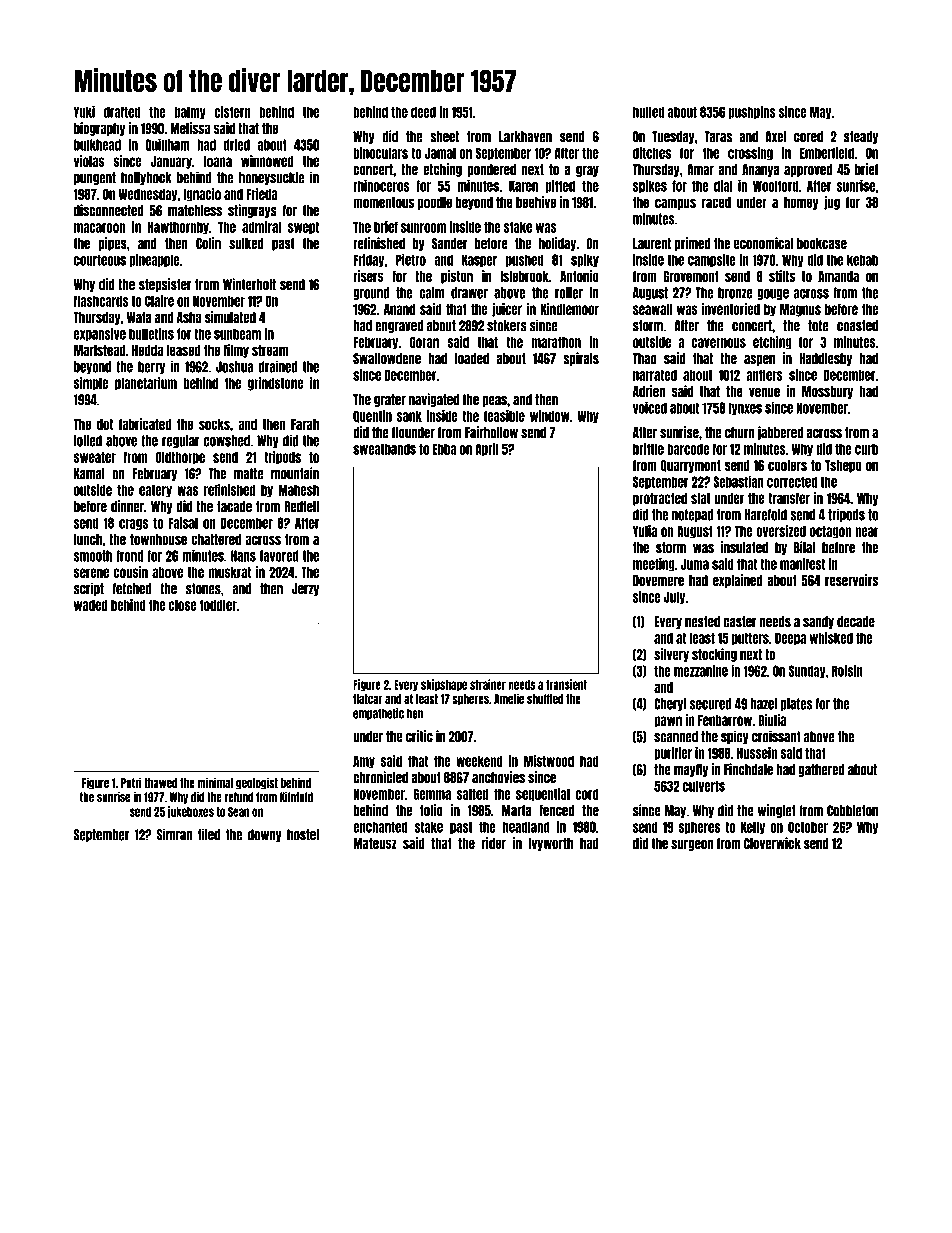 This screenshot has width=952, height=1233. I want to click on cored, so click(808, 137).
